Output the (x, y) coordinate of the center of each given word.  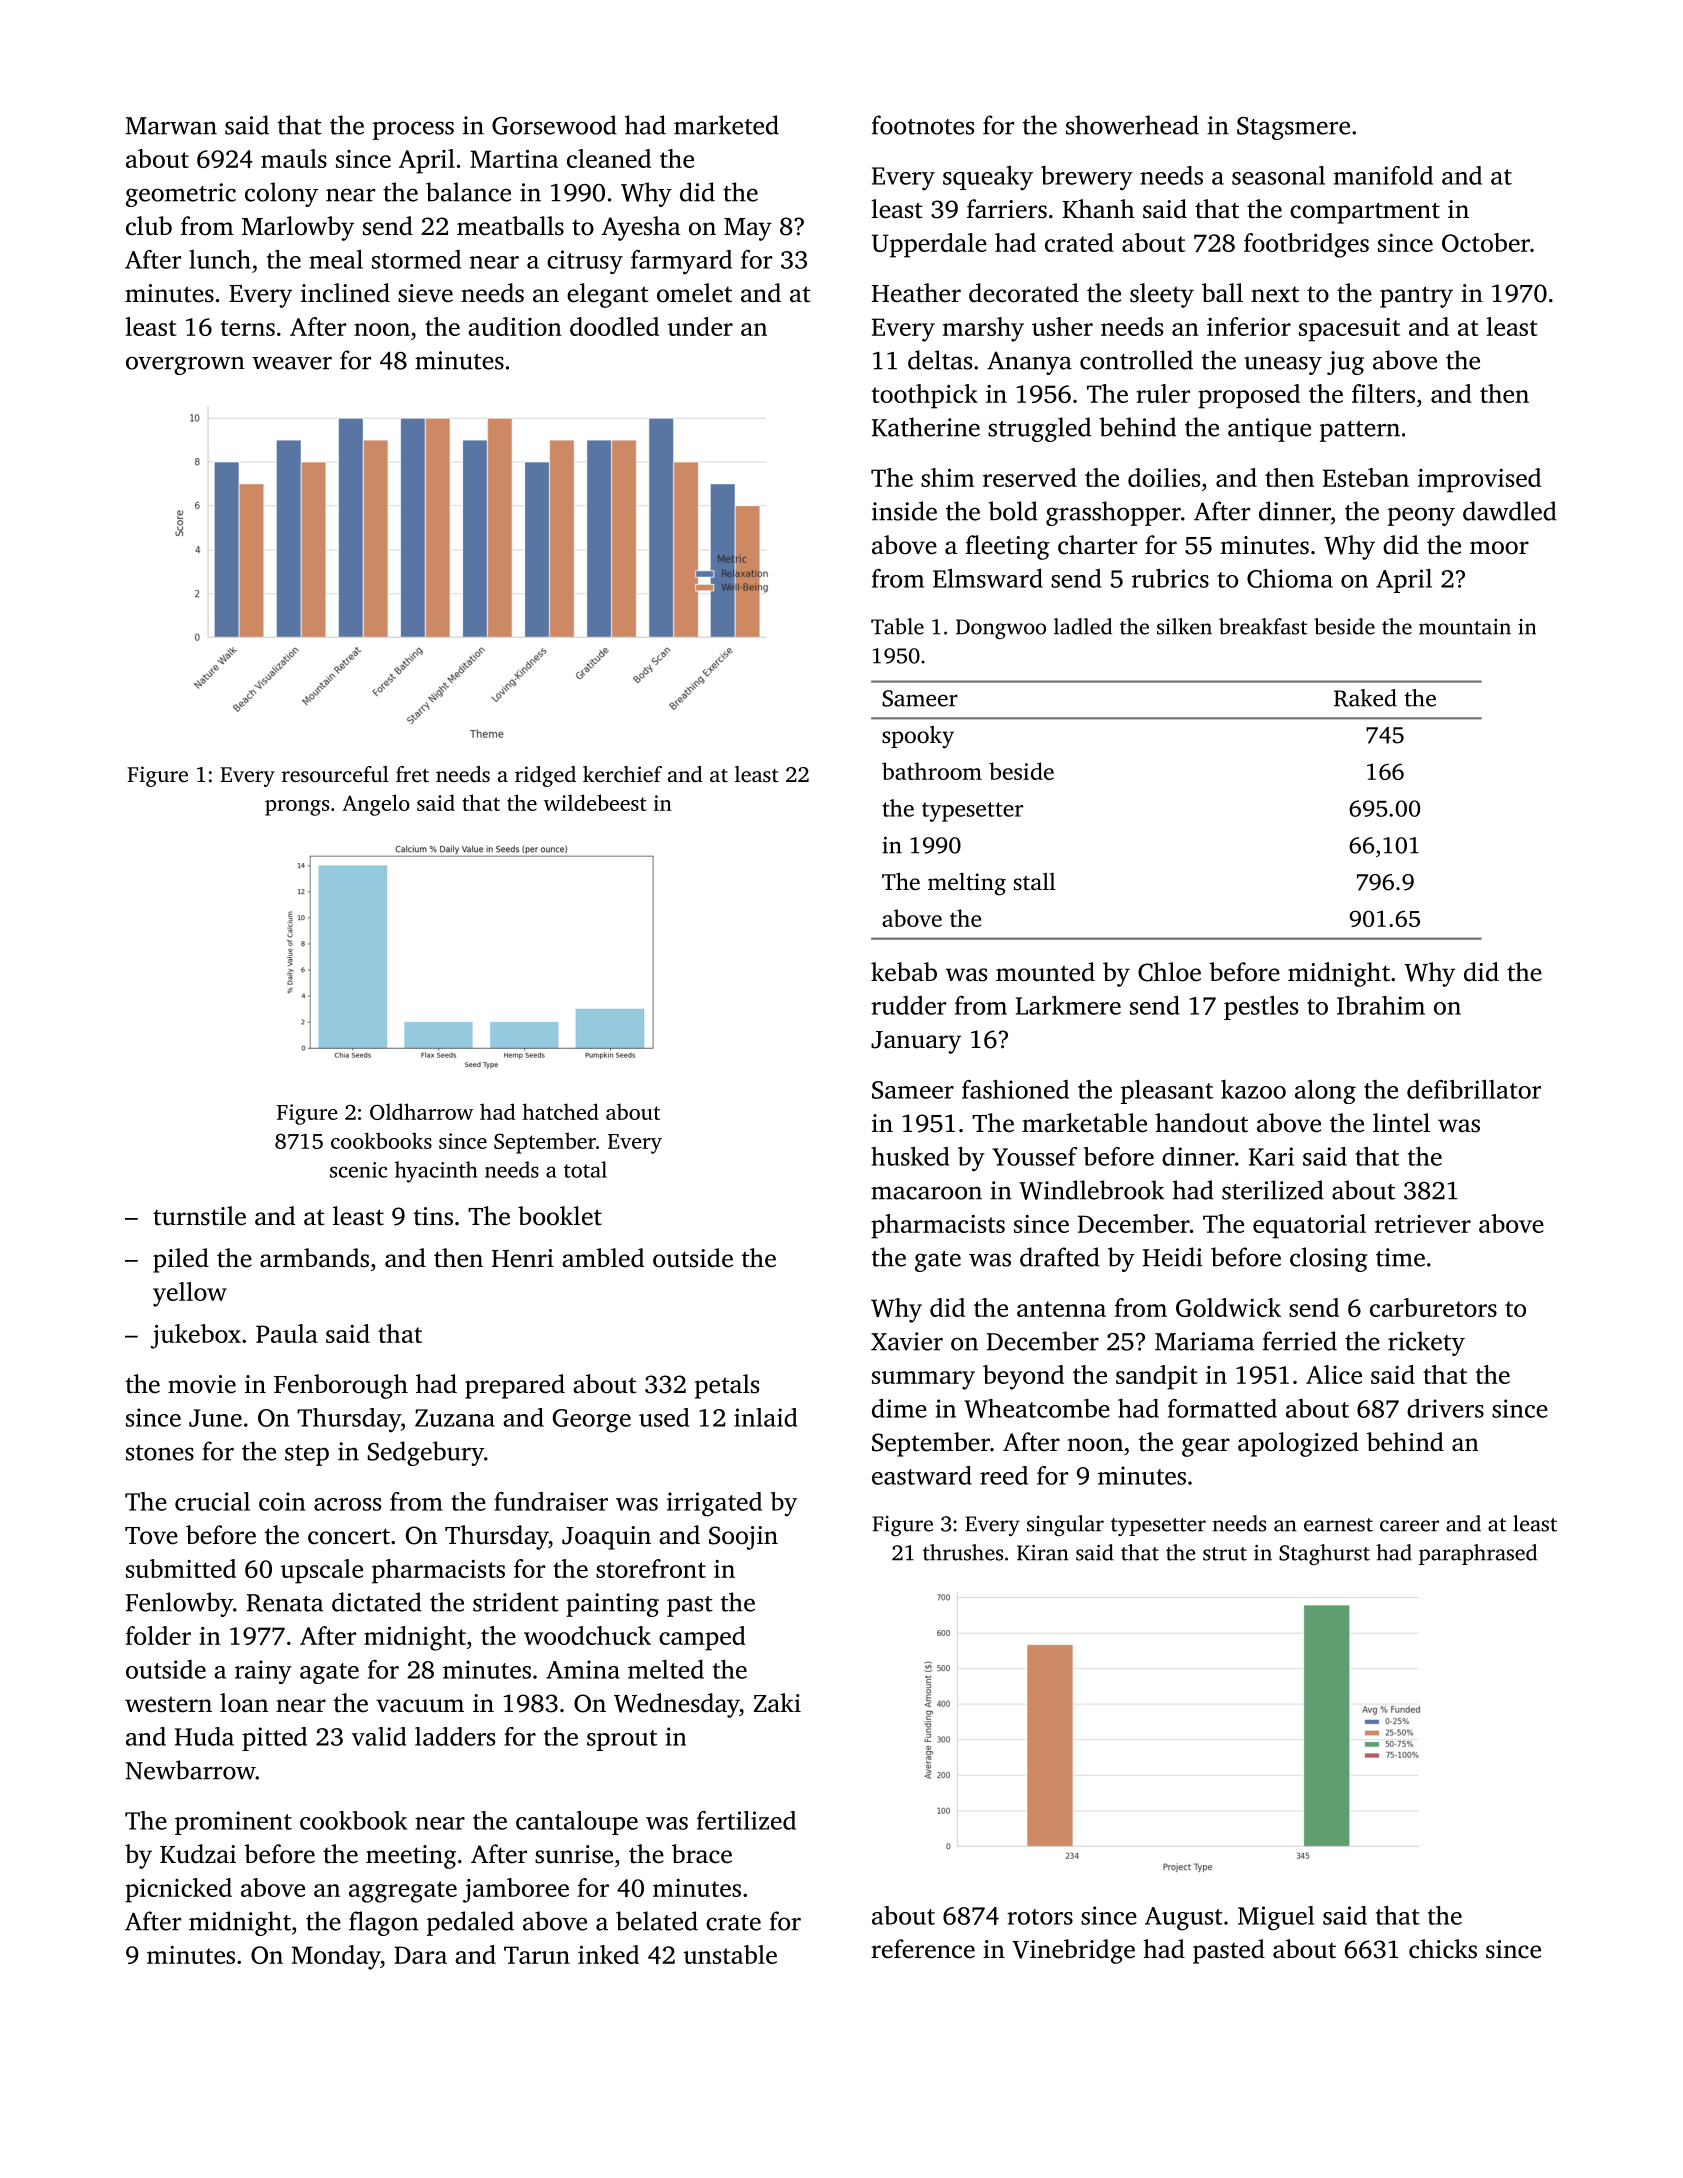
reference (923, 1949)
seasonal (1278, 175)
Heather (916, 293)
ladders (455, 1736)
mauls (294, 158)
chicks (1443, 1949)
